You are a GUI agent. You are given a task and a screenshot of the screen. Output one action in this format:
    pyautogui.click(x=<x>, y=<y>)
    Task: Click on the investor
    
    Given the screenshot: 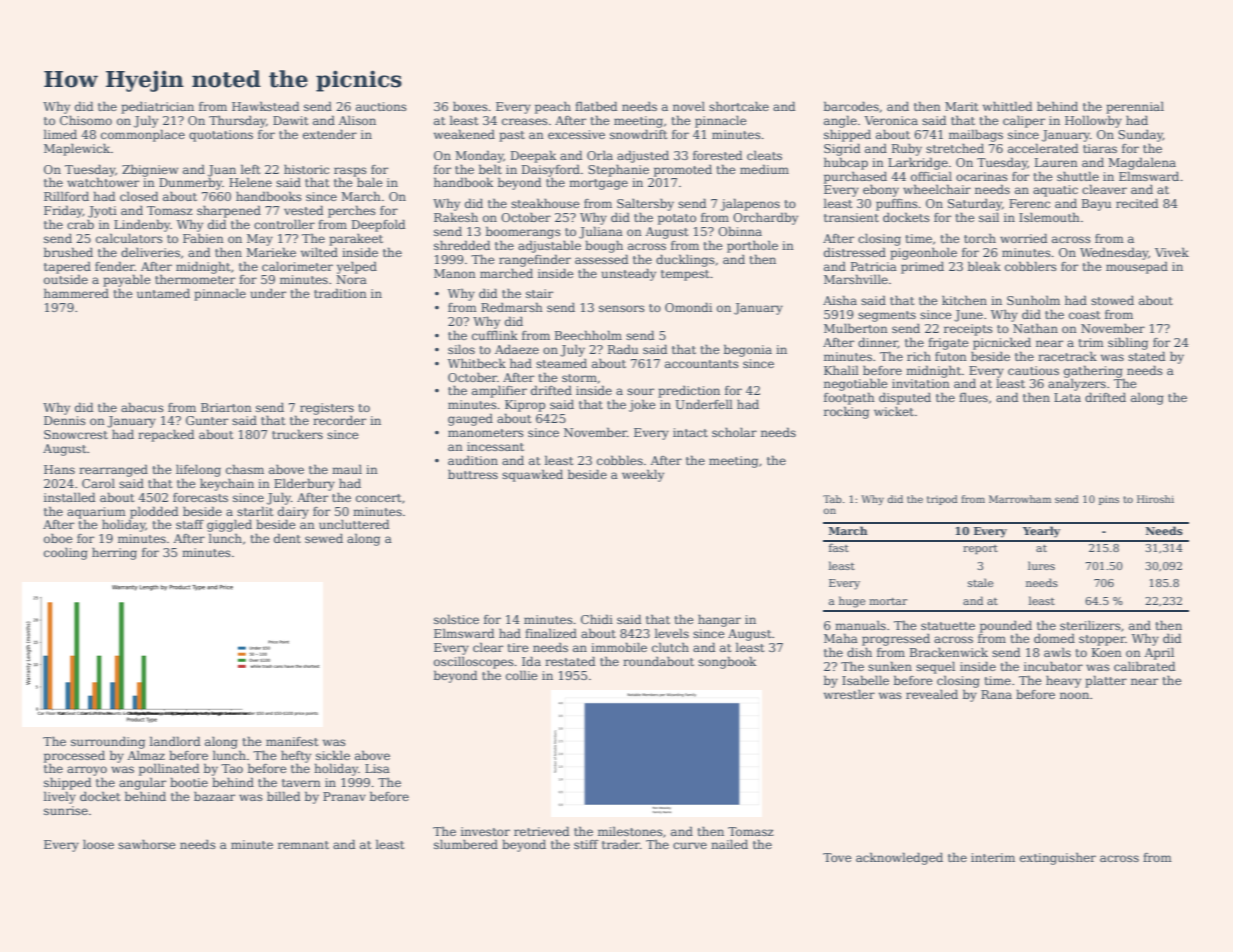 What is the action you would take?
    pyautogui.click(x=485, y=831)
